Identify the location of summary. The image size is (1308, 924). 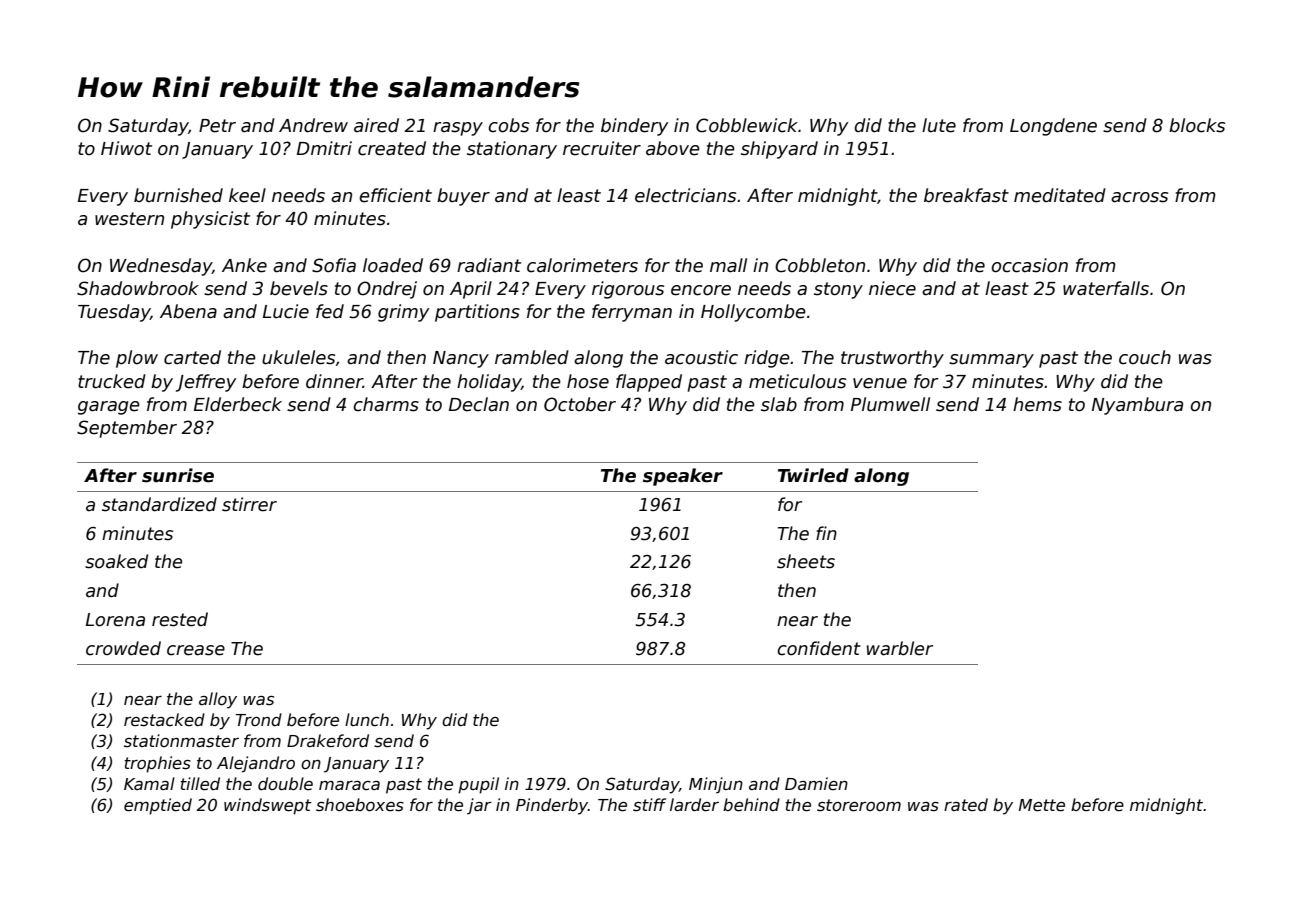
(991, 361).
